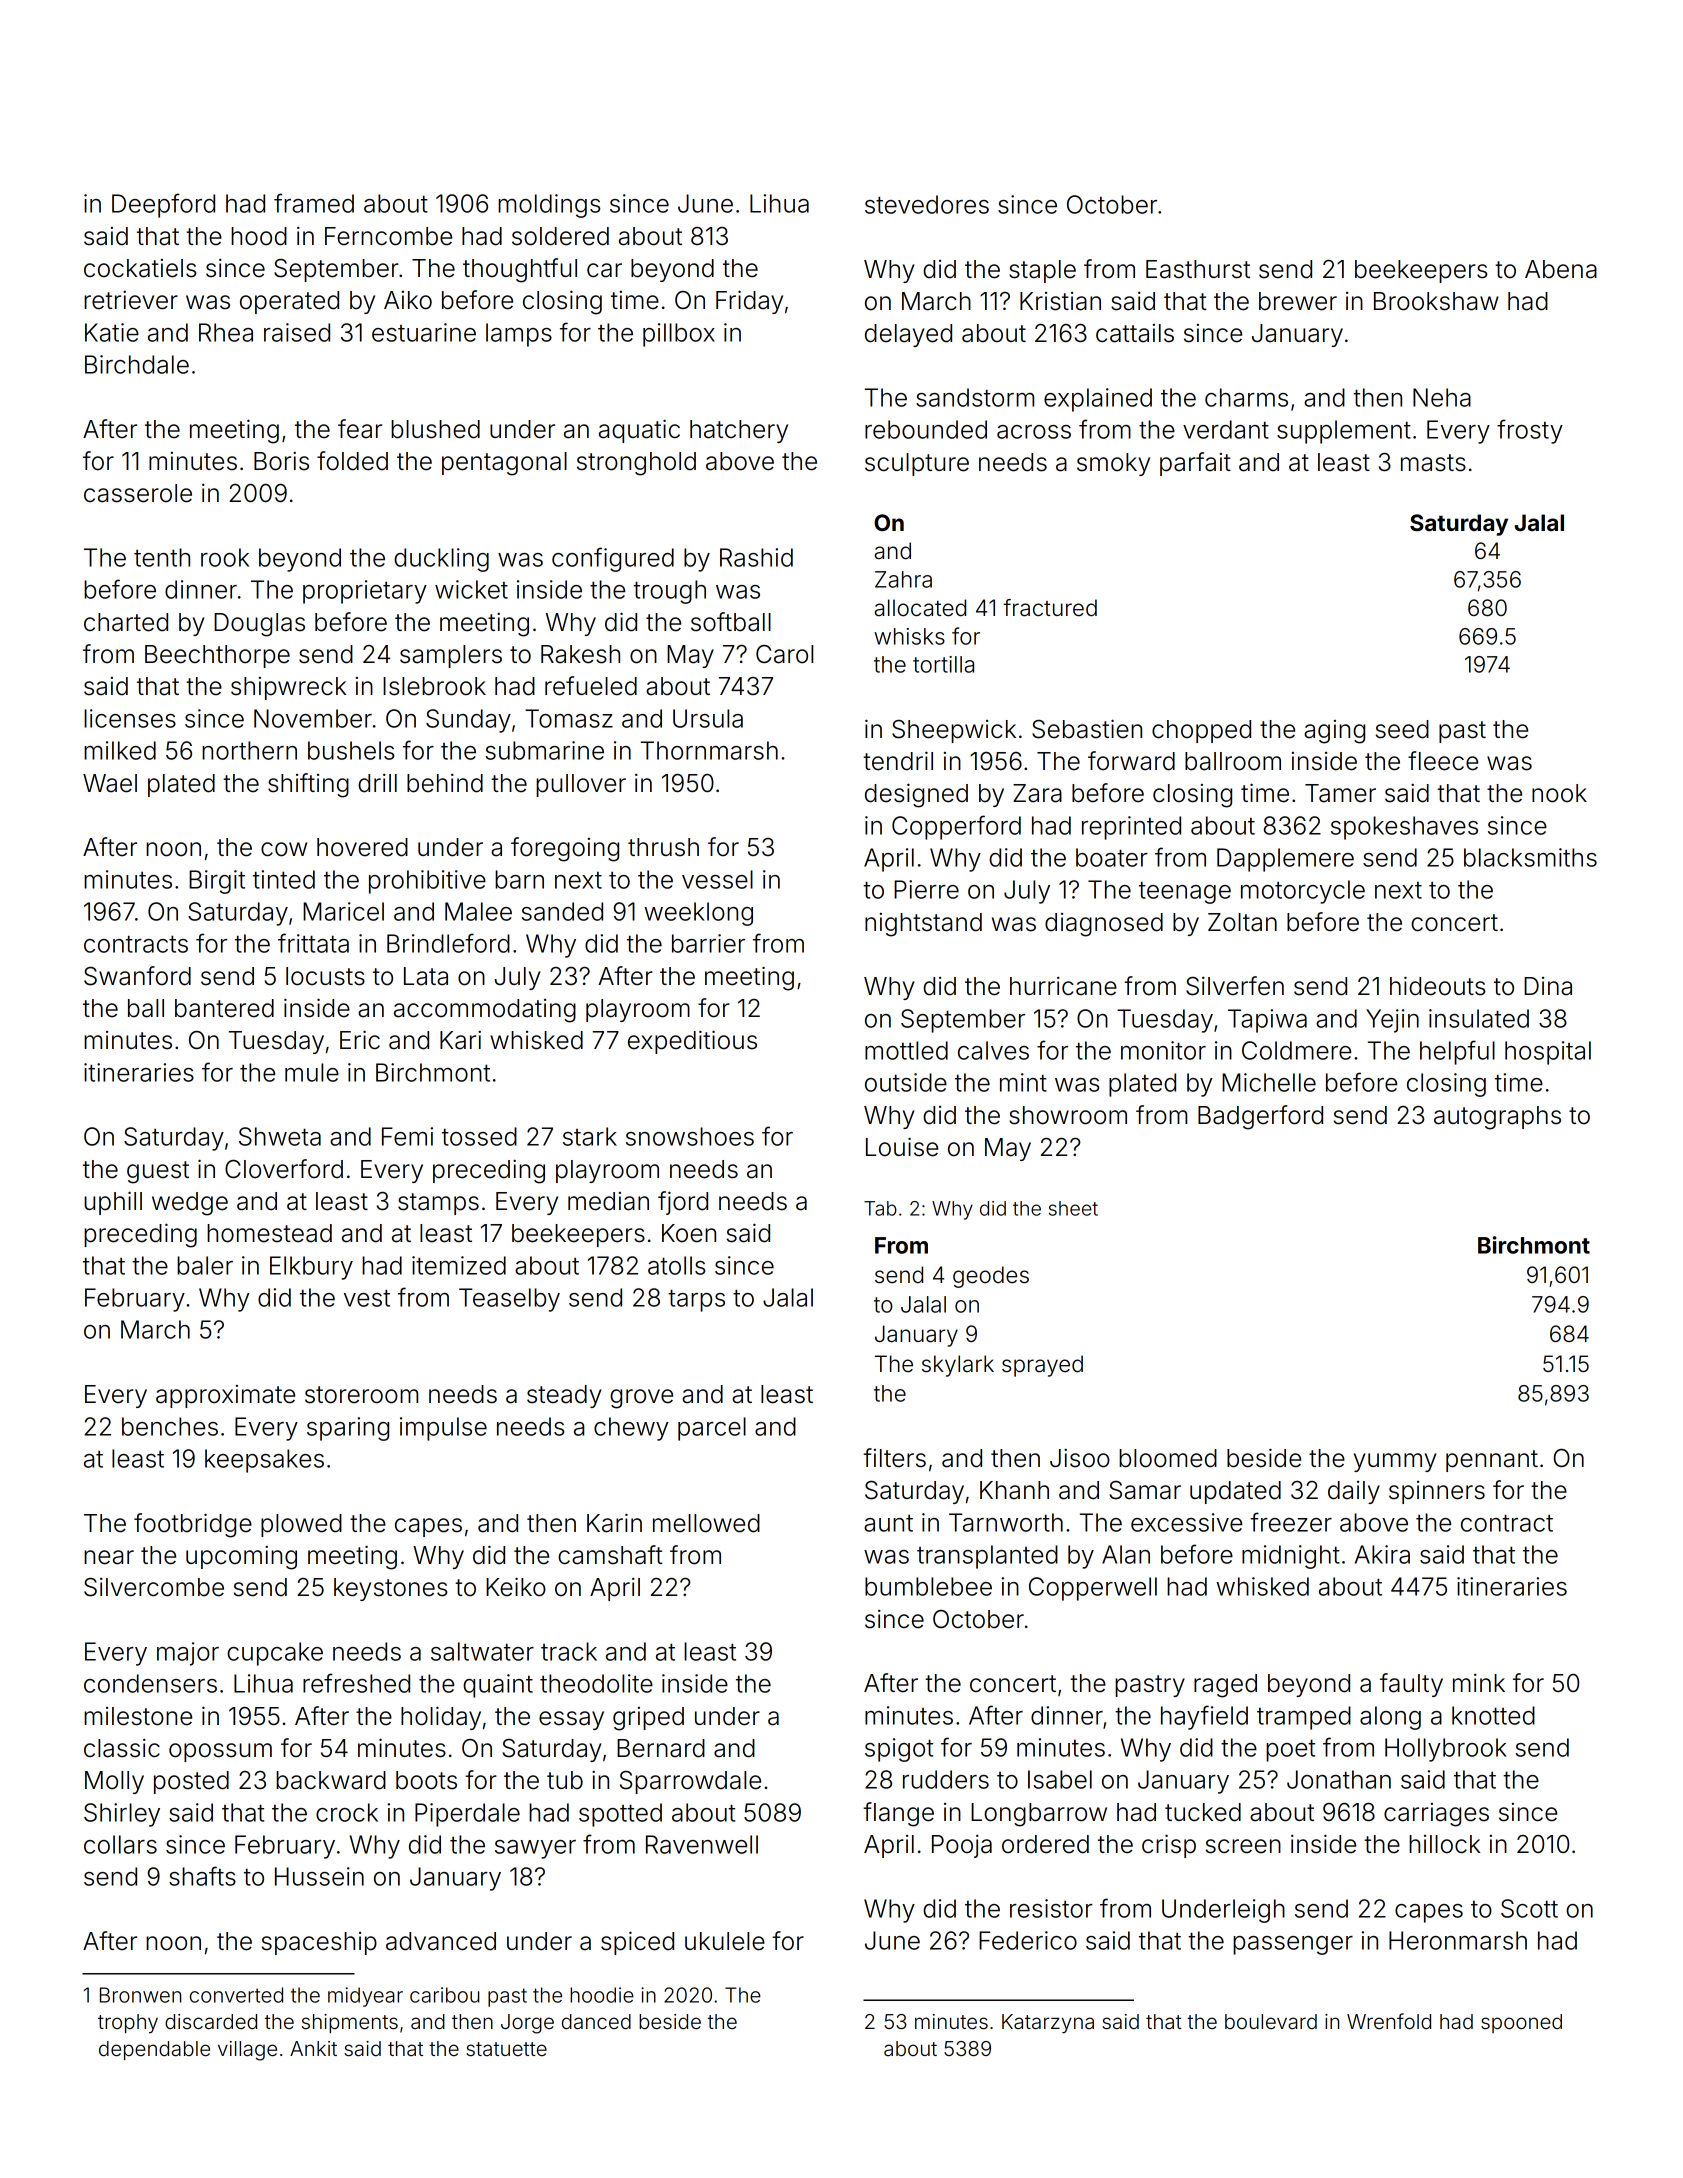 The width and height of the page is (1683, 2178). What do you see at coordinates (1260, 1117) in the page?
I see `Badgerford` at bounding box center [1260, 1117].
